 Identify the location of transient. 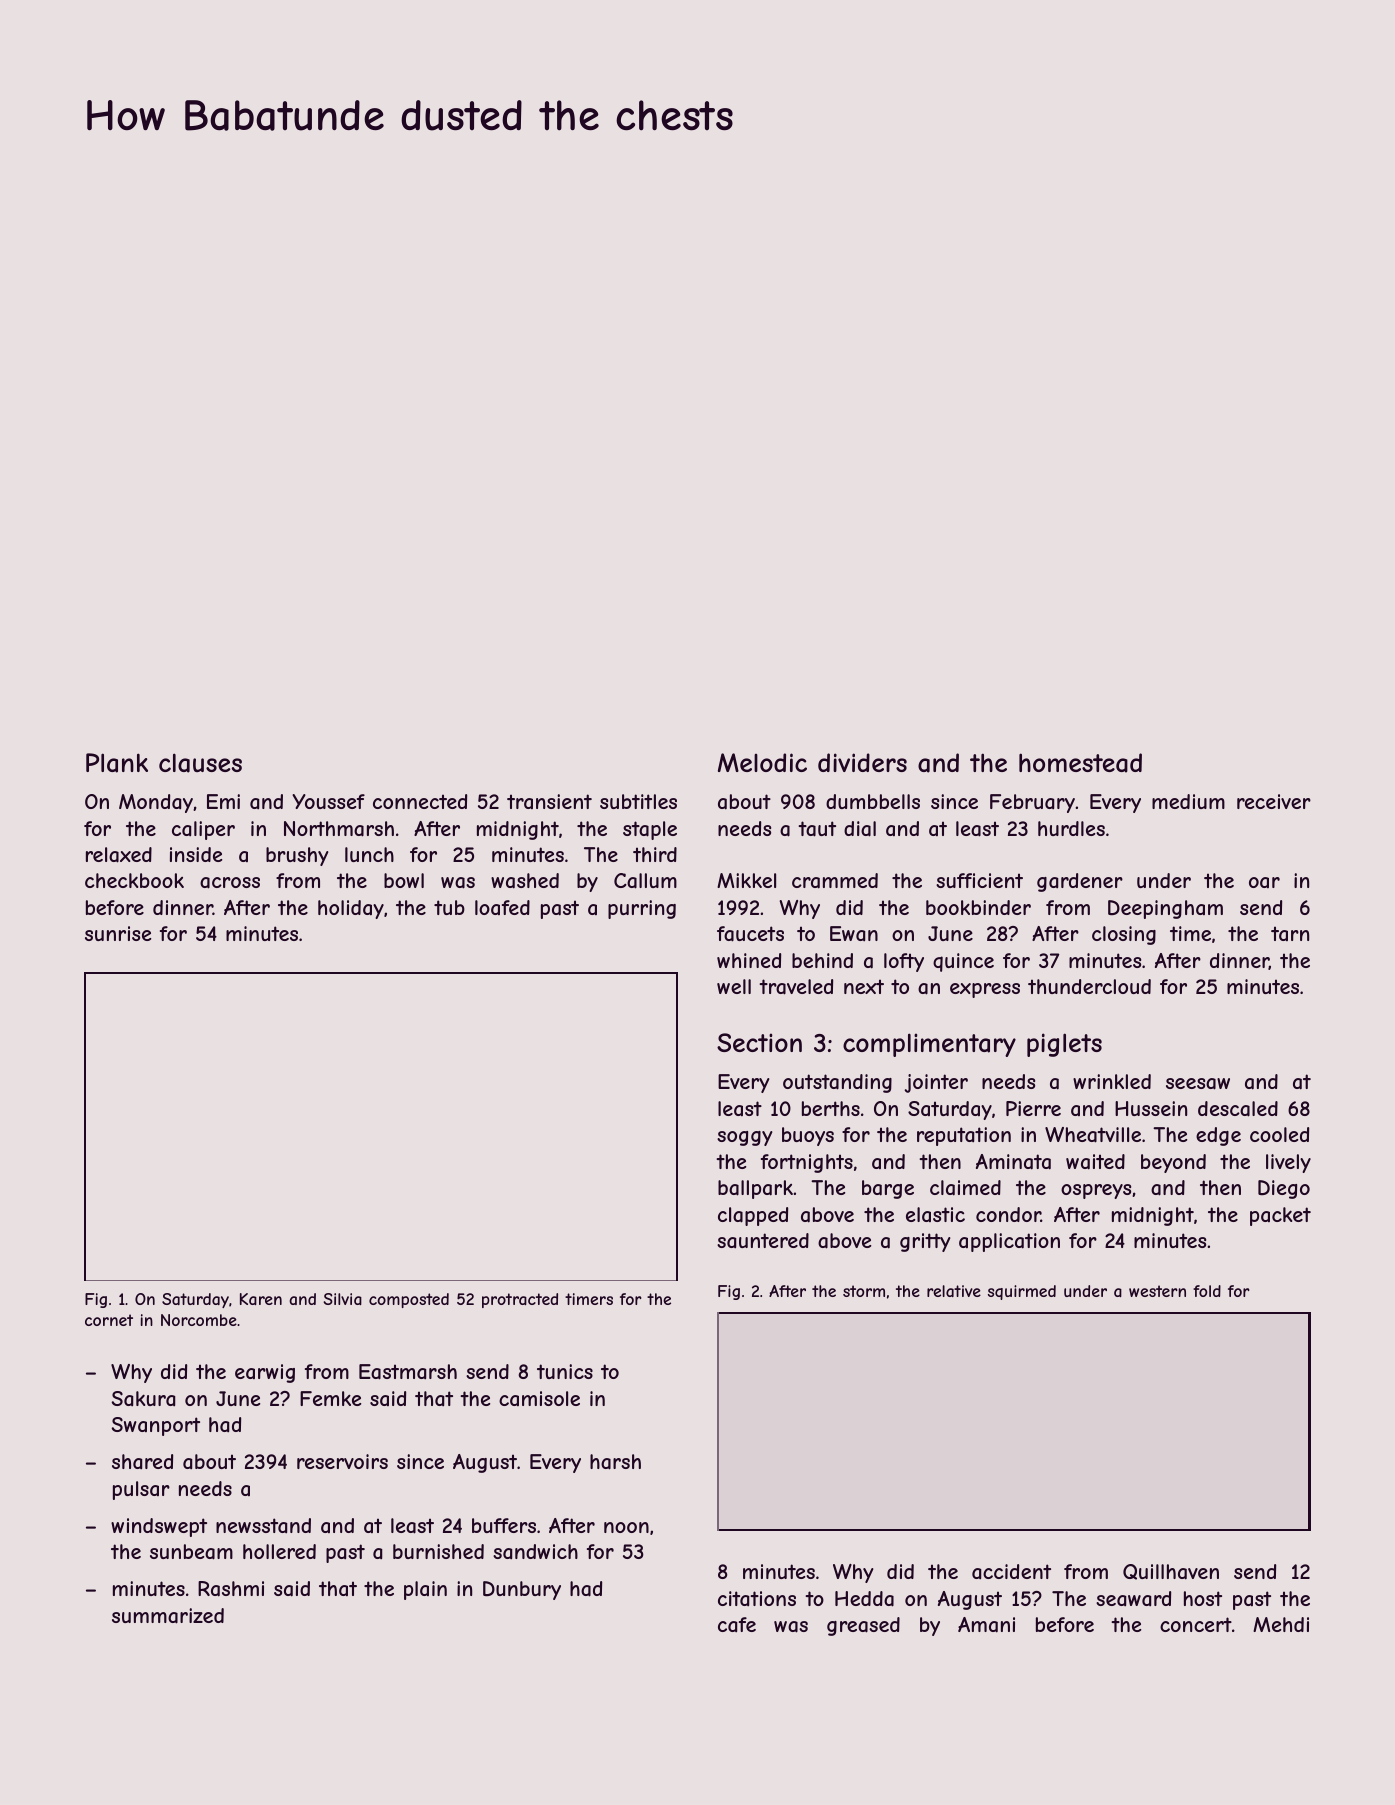
(549, 801).
